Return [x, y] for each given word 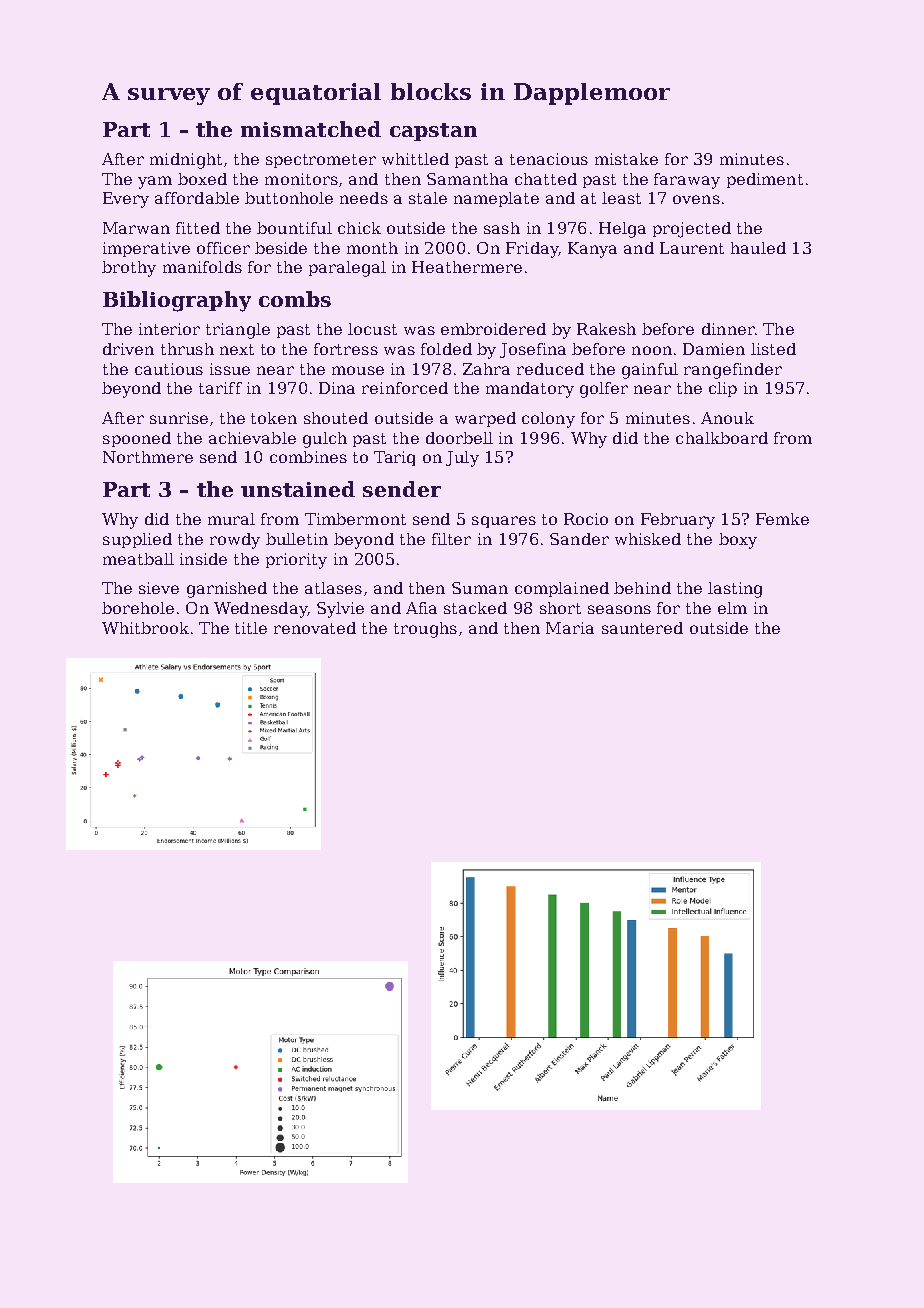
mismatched [311, 129]
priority [296, 561]
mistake [626, 159]
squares [504, 522]
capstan [433, 132]
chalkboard [722, 438]
